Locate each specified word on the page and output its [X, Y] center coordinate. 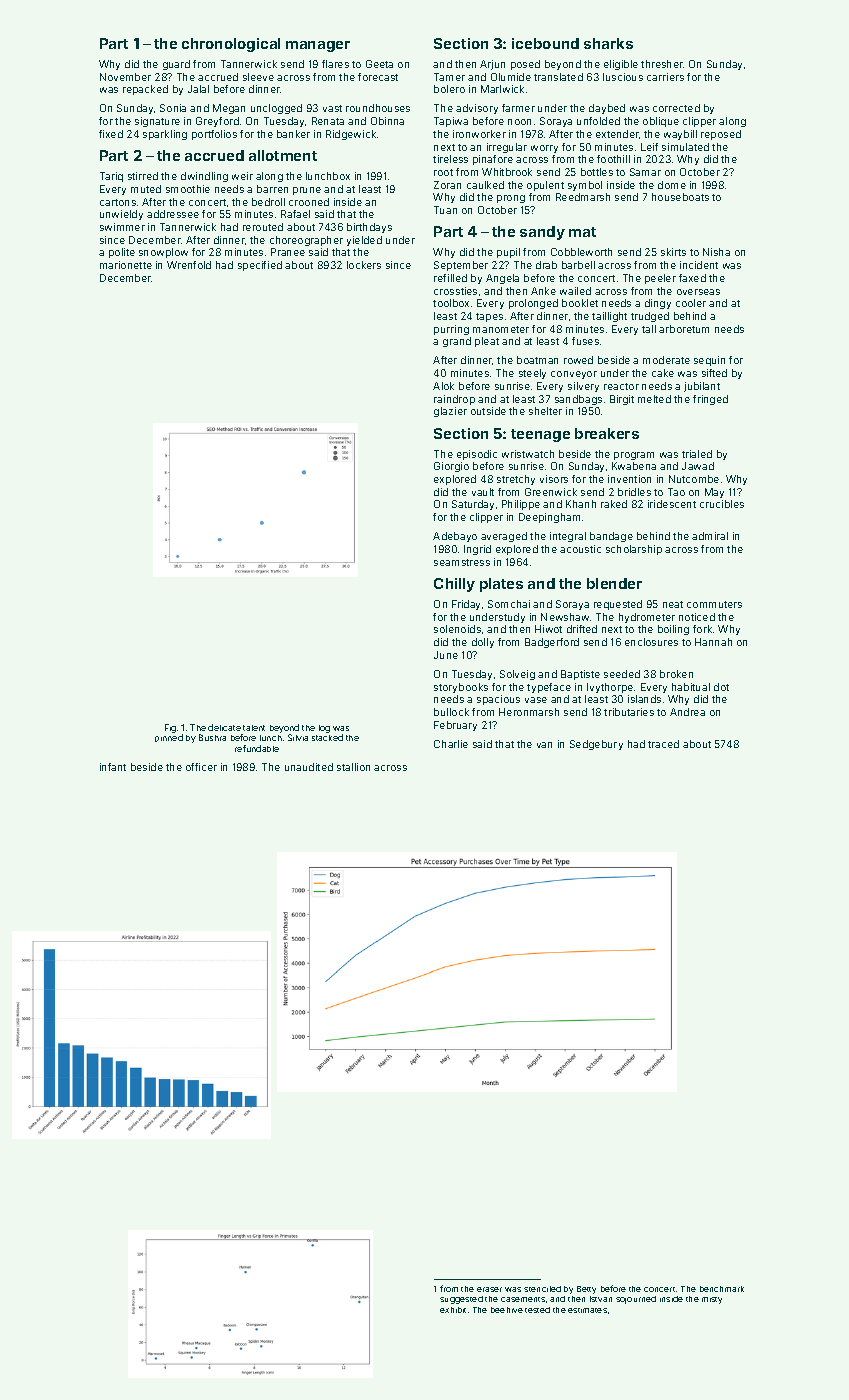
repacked [145, 90]
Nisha [716, 252]
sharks [608, 43]
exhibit [453, 1310]
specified [260, 266]
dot [721, 687]
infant [113, 767]
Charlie [451, 744]
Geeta [379, 64]
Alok [443, 386]
